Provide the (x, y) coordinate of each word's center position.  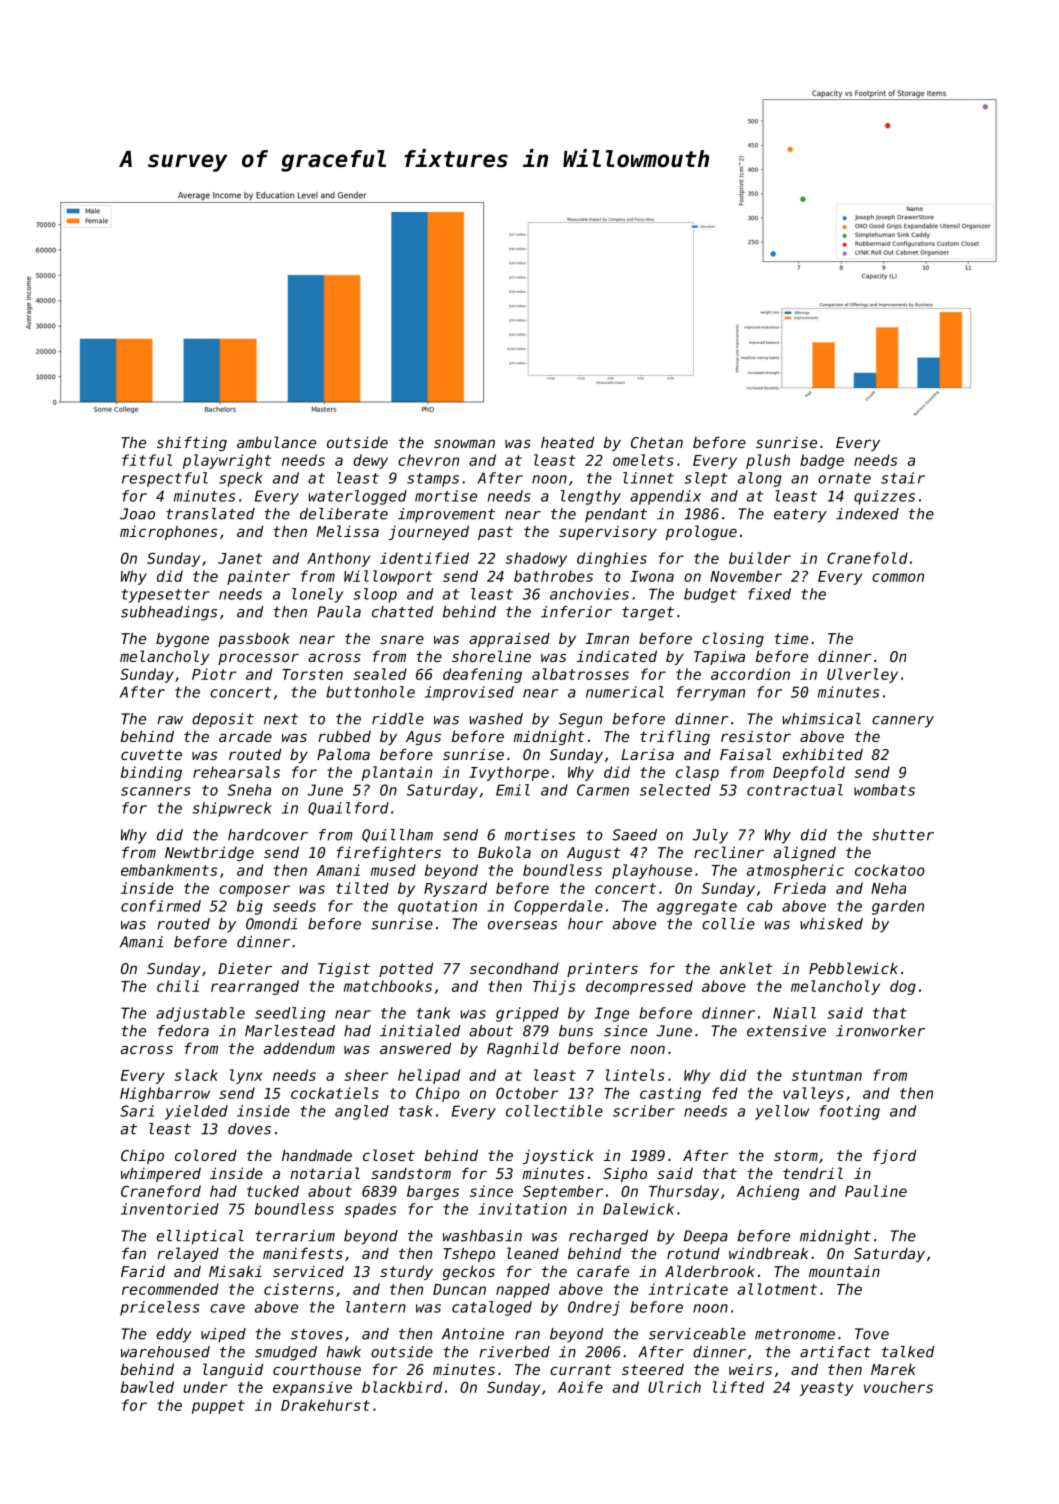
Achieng (768, 1192)
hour (585, 924)
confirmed (161, 906)
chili (178, 986)
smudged (286, 1353)
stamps (433, 480)
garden (898, 907)
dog (903, 987)
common (898, 577)
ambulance (276, 442)
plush (768, 461)
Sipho (625, 1174)
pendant (616, 515)
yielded (196, 1112)
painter (258, 577)
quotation (437, 907)
